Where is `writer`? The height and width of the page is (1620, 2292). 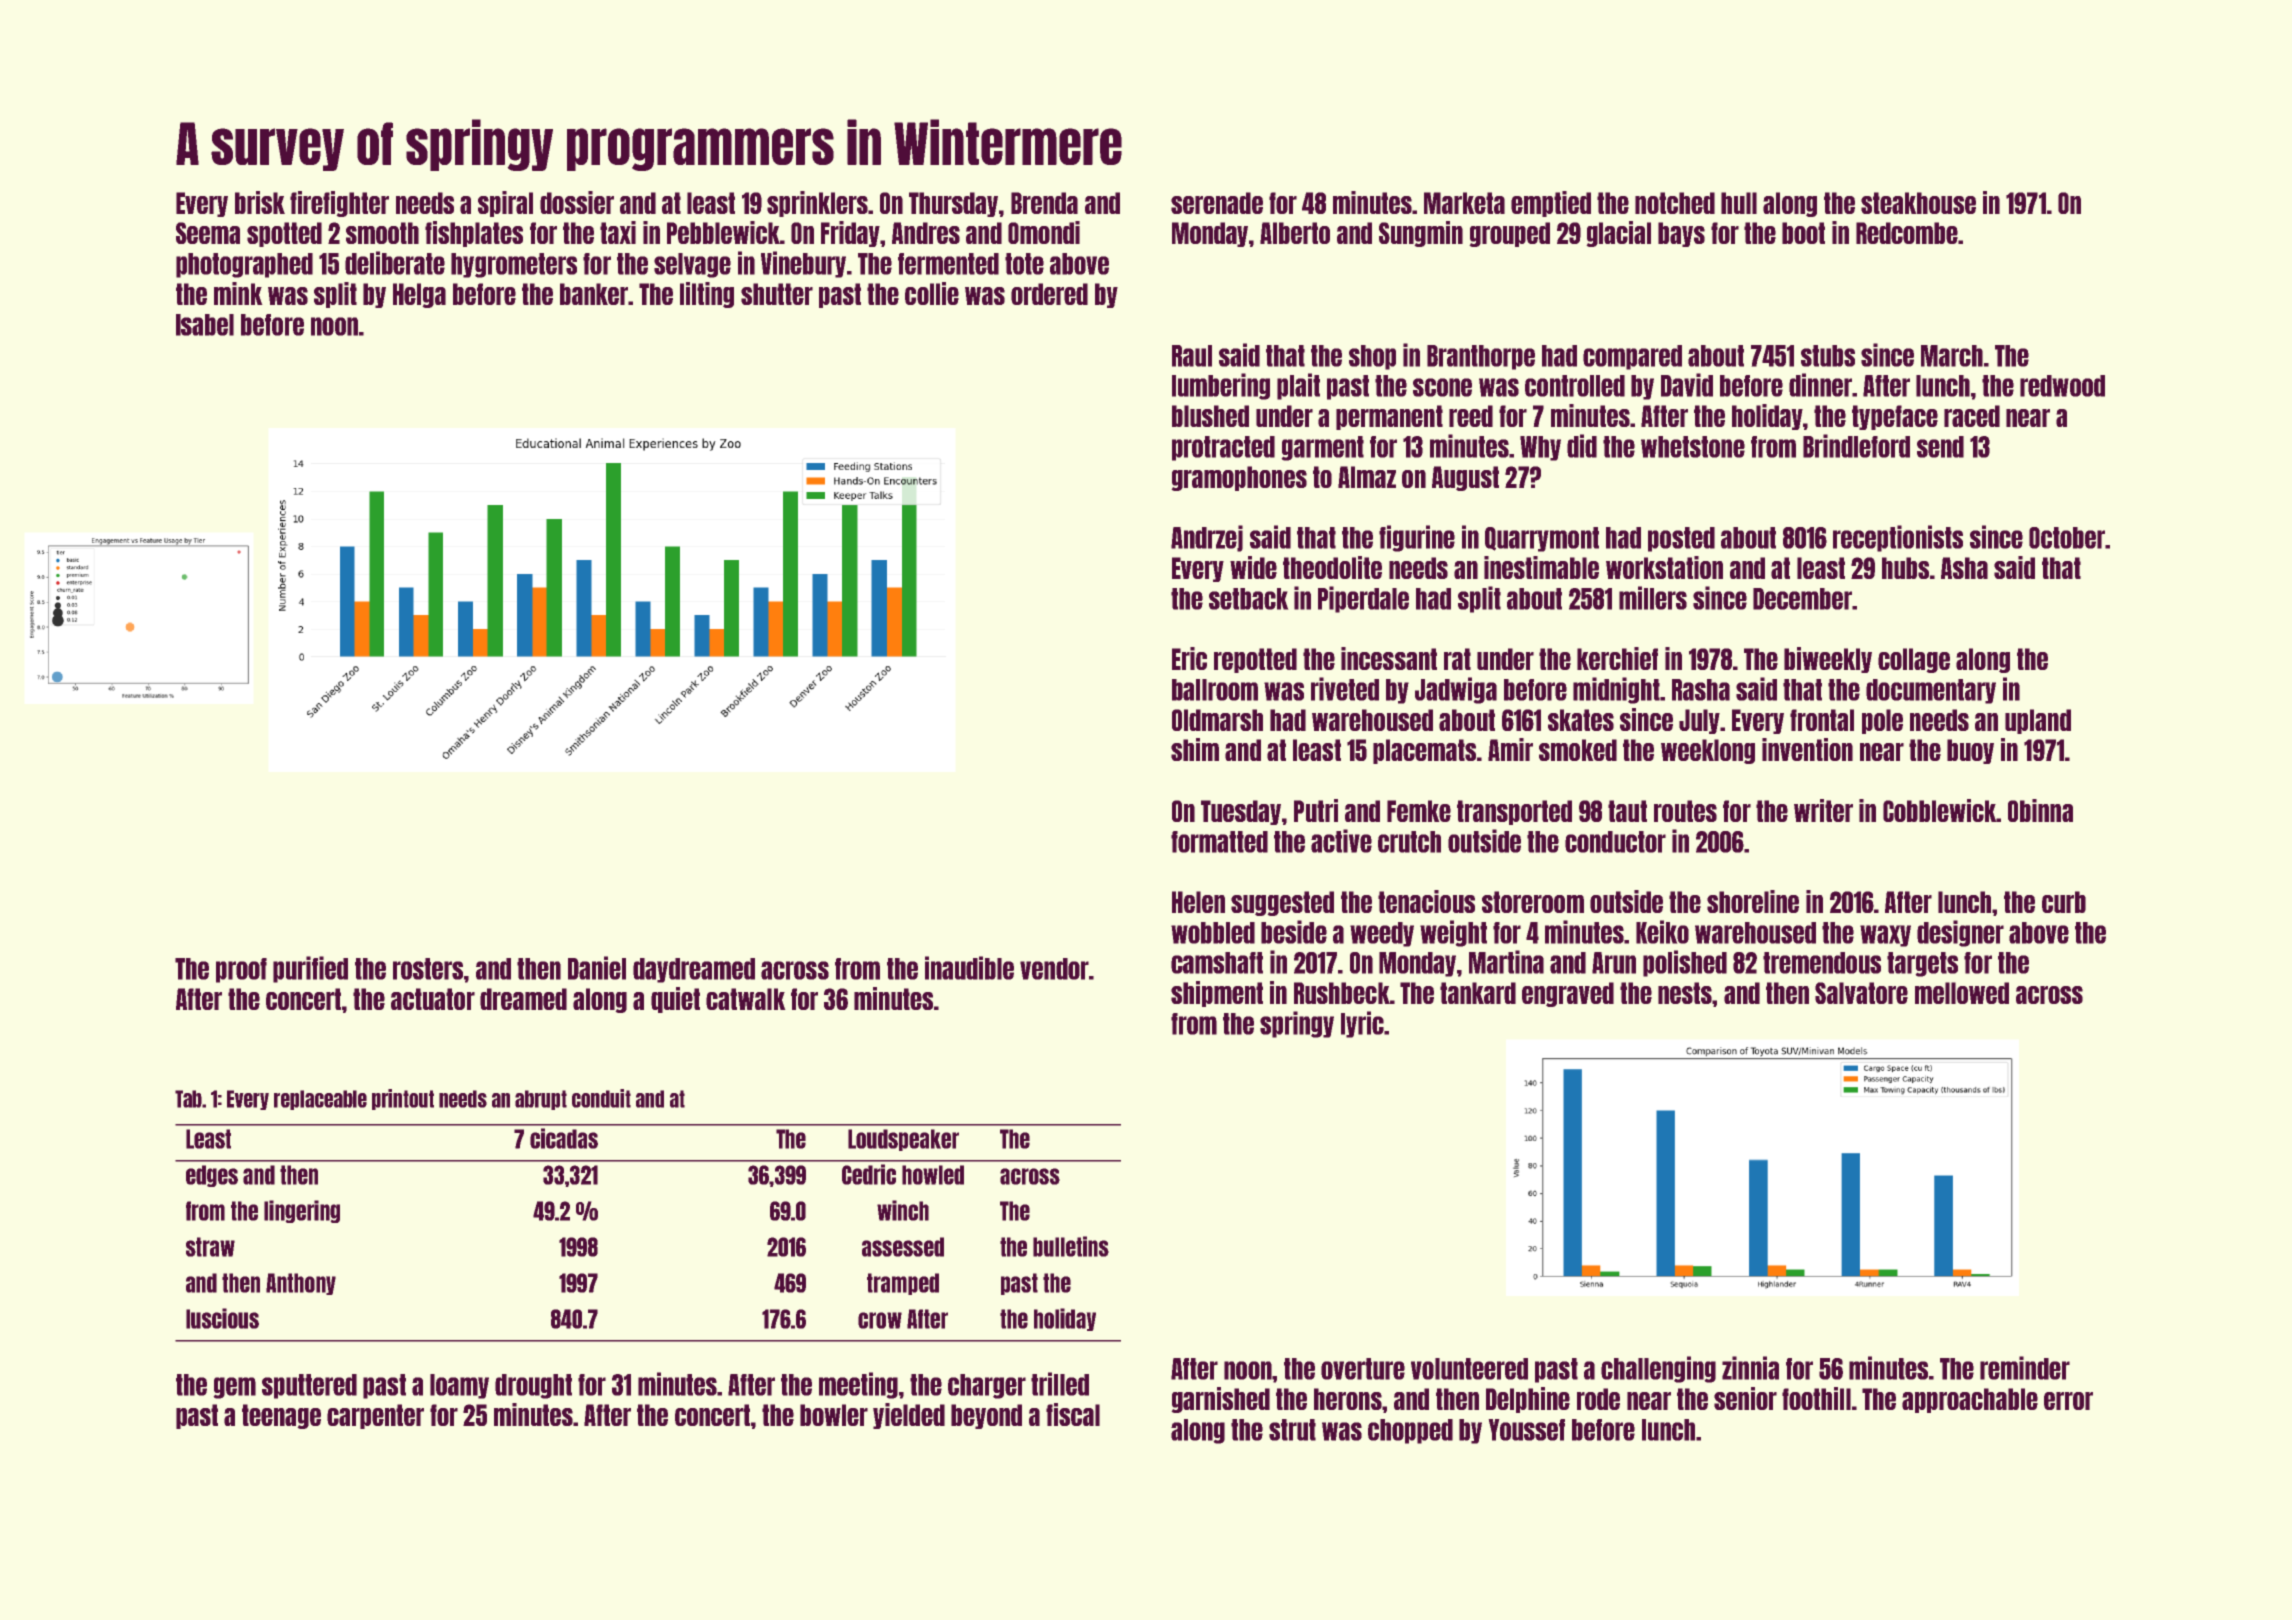
writer is located at coordinates (1823, 810).
